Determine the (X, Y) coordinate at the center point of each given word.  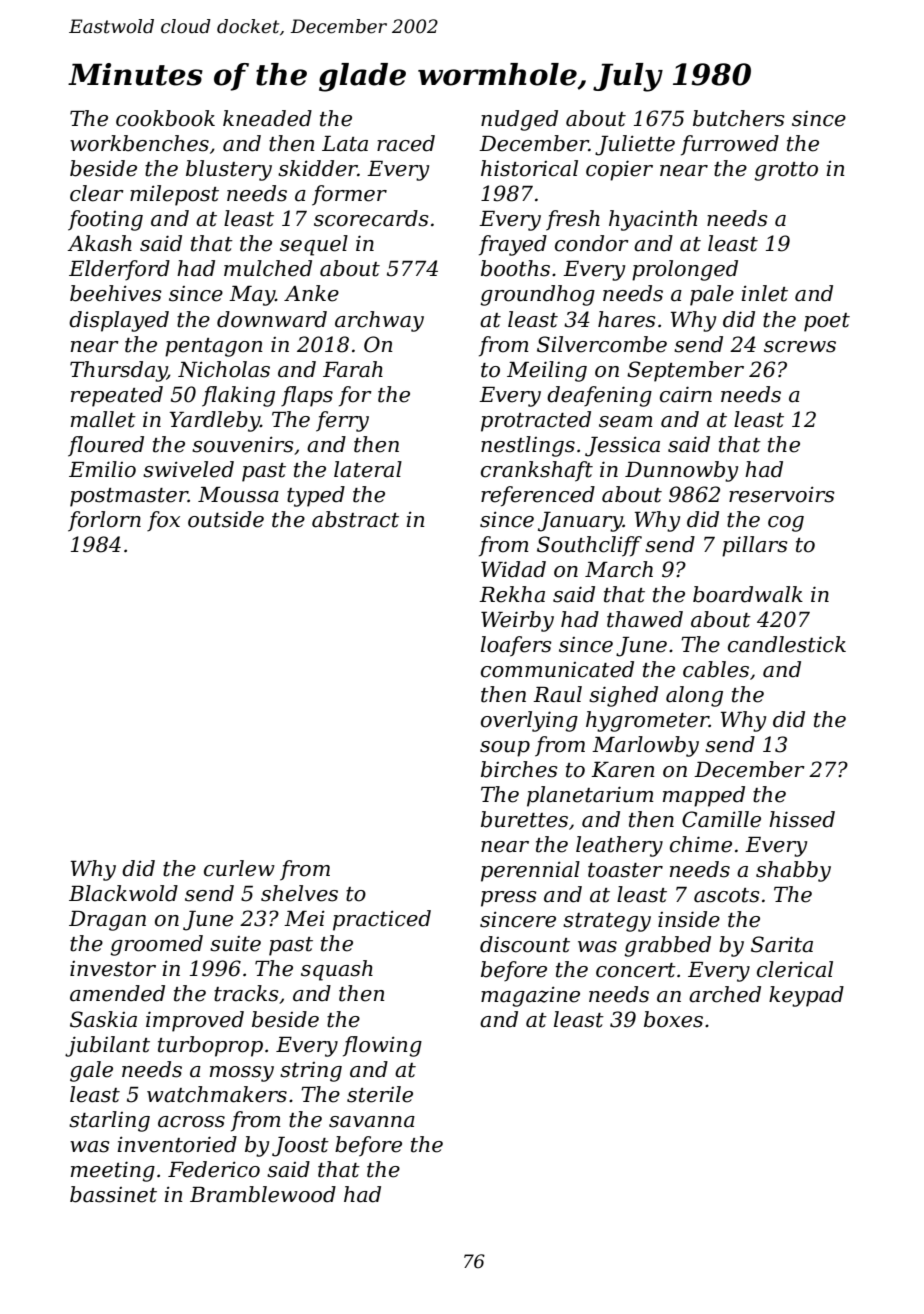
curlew (239, 868)
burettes (524, 819)
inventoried (177, 1144)
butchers (739, 118)
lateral (368, 469)
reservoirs (782, 494)
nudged (519, 120)
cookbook (165, 118)
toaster (625, 870)
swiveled (188, 469)
